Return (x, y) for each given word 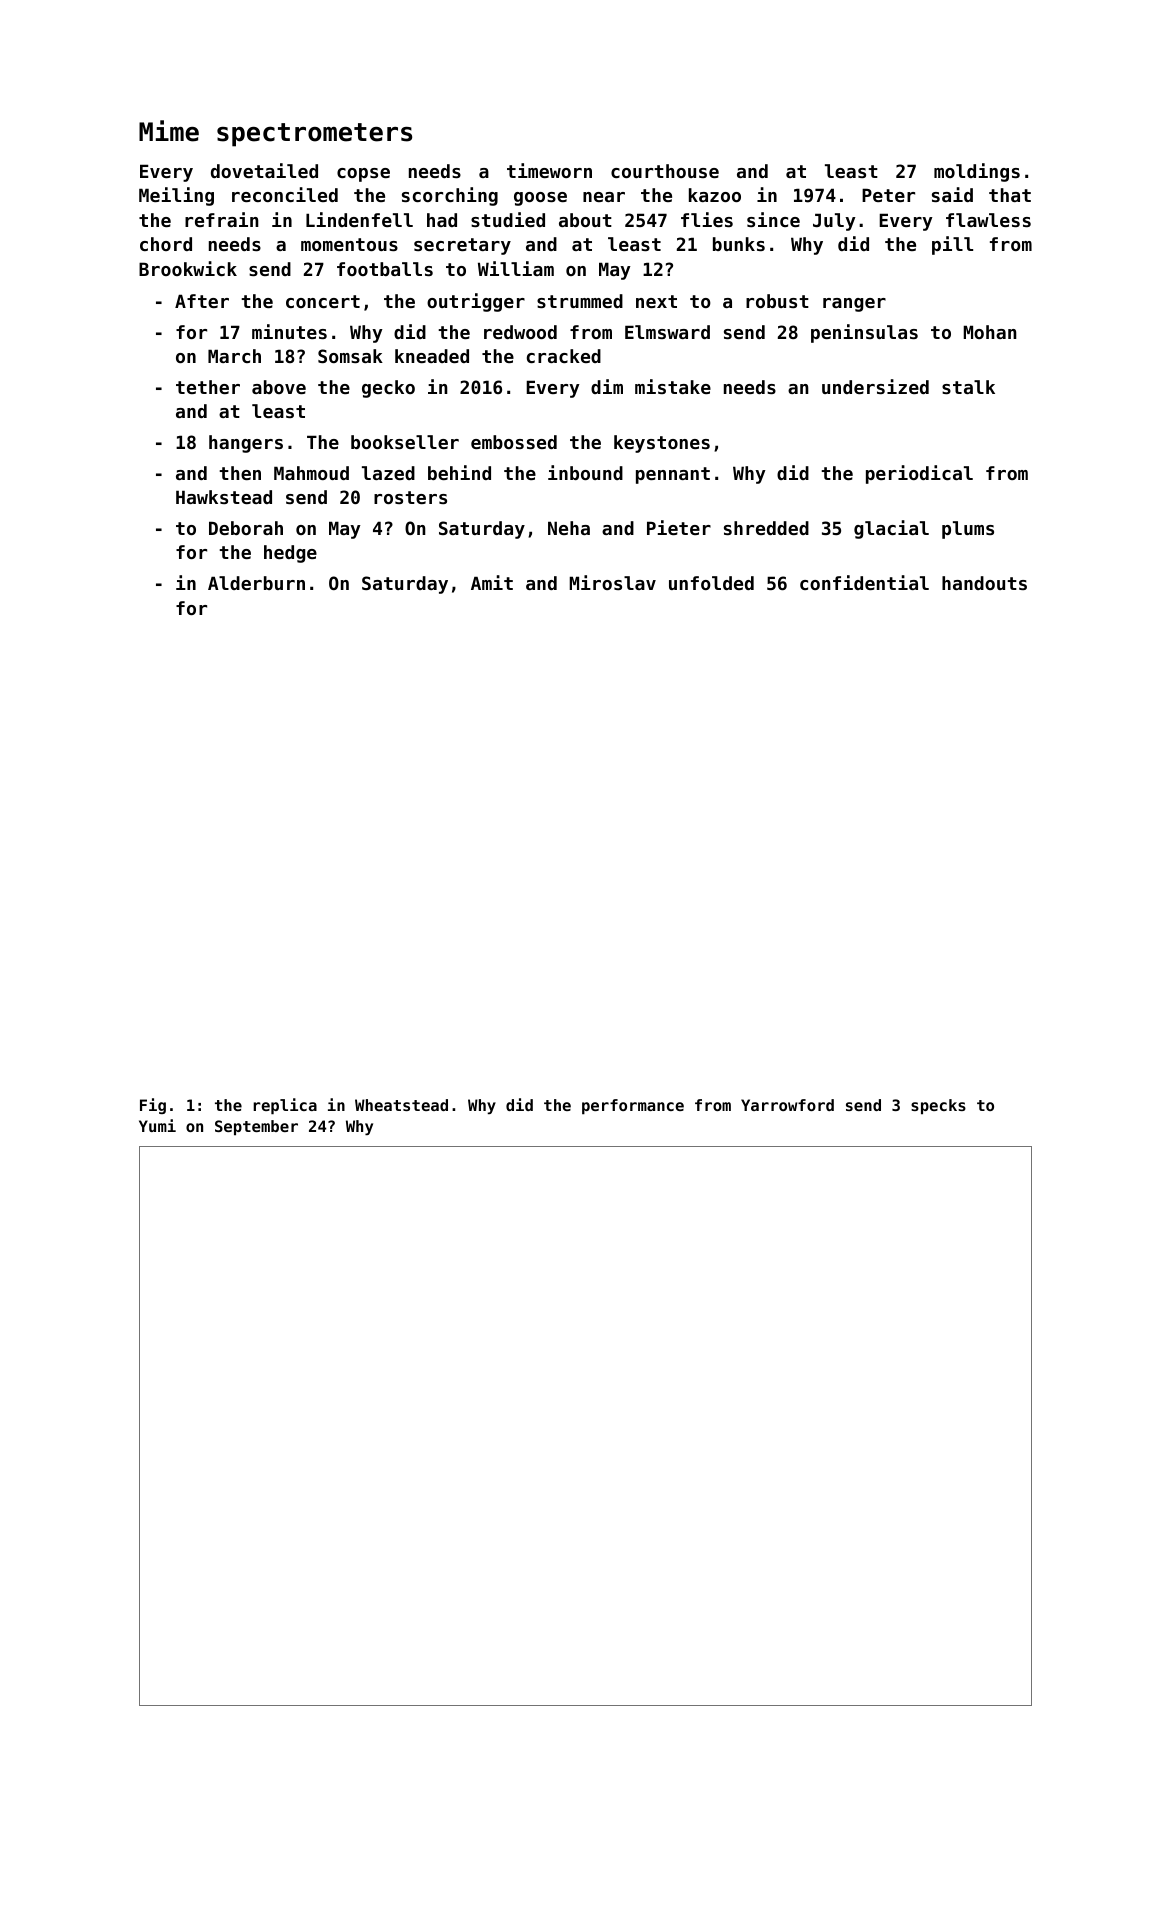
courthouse (665, 171)
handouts (984, 583)
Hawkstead (224, 497)
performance (633, 1107)
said (952, 194)
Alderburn (256, 583)
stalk (968, 387)
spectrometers (314, 135)
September (256, 1128)
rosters (410, 497)
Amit (492, 582)
